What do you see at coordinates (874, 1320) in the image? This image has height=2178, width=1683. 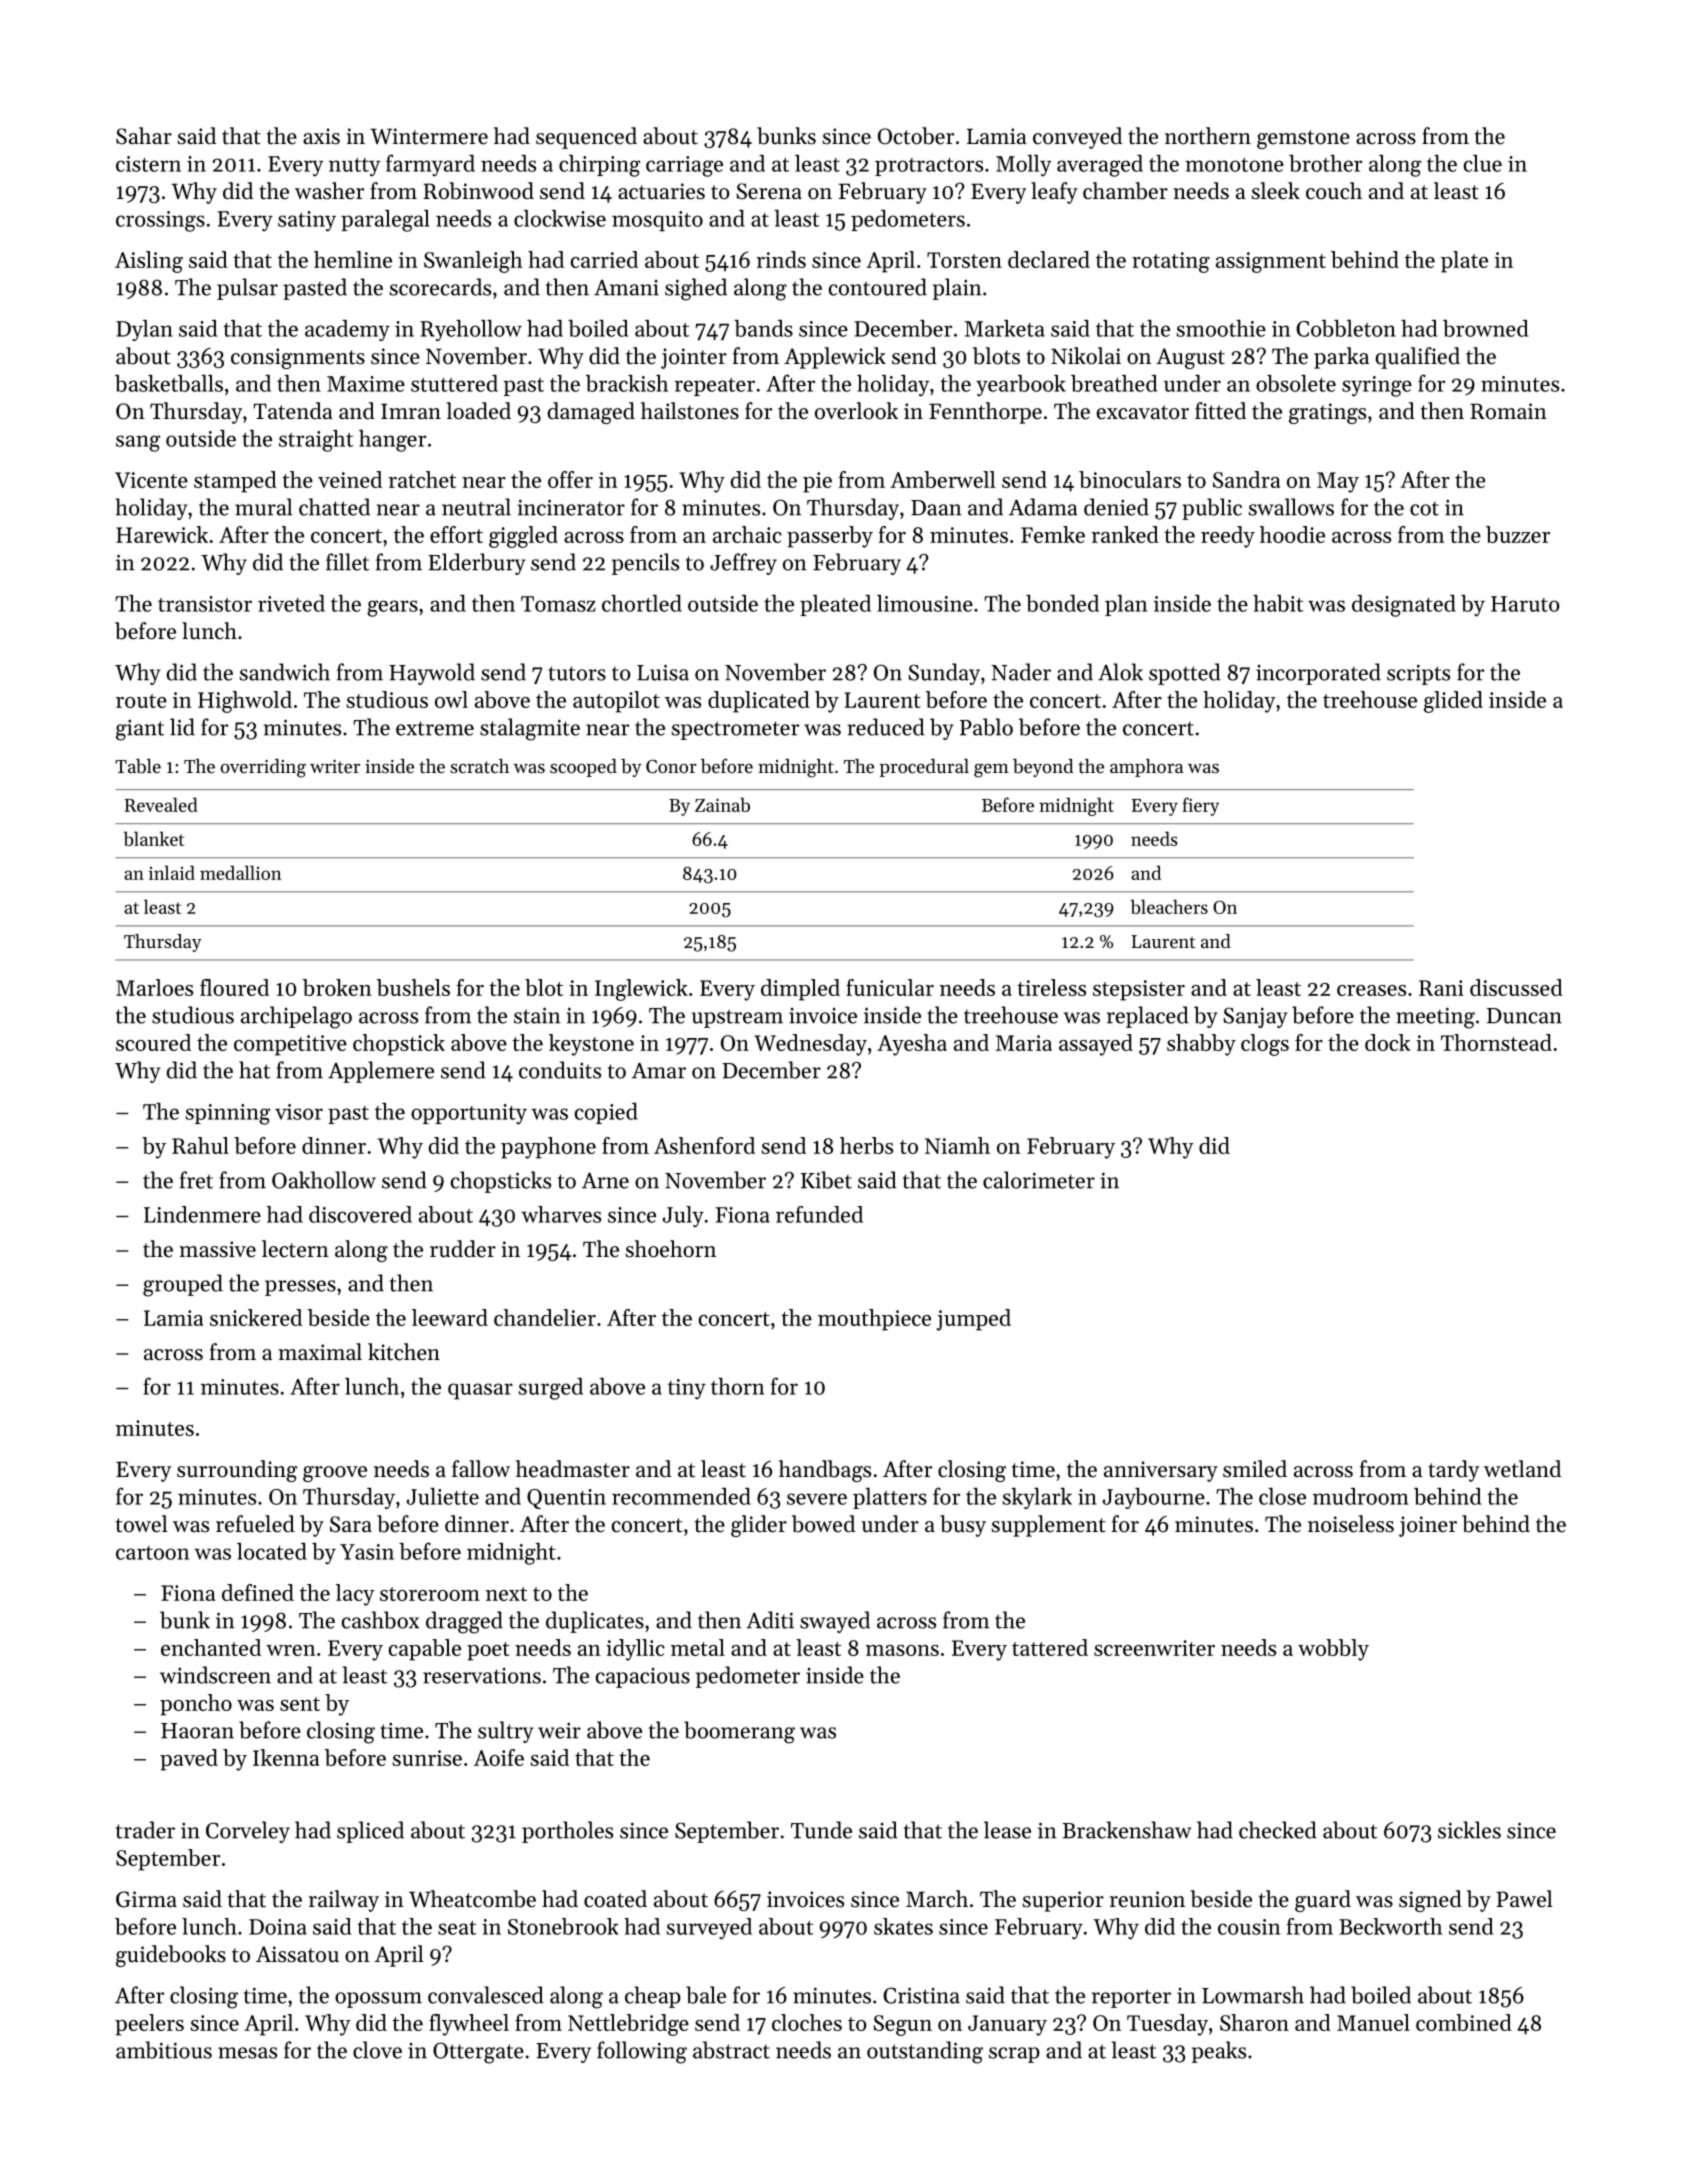 I see `mouthpiece` at bounding box center [874, 1320].
